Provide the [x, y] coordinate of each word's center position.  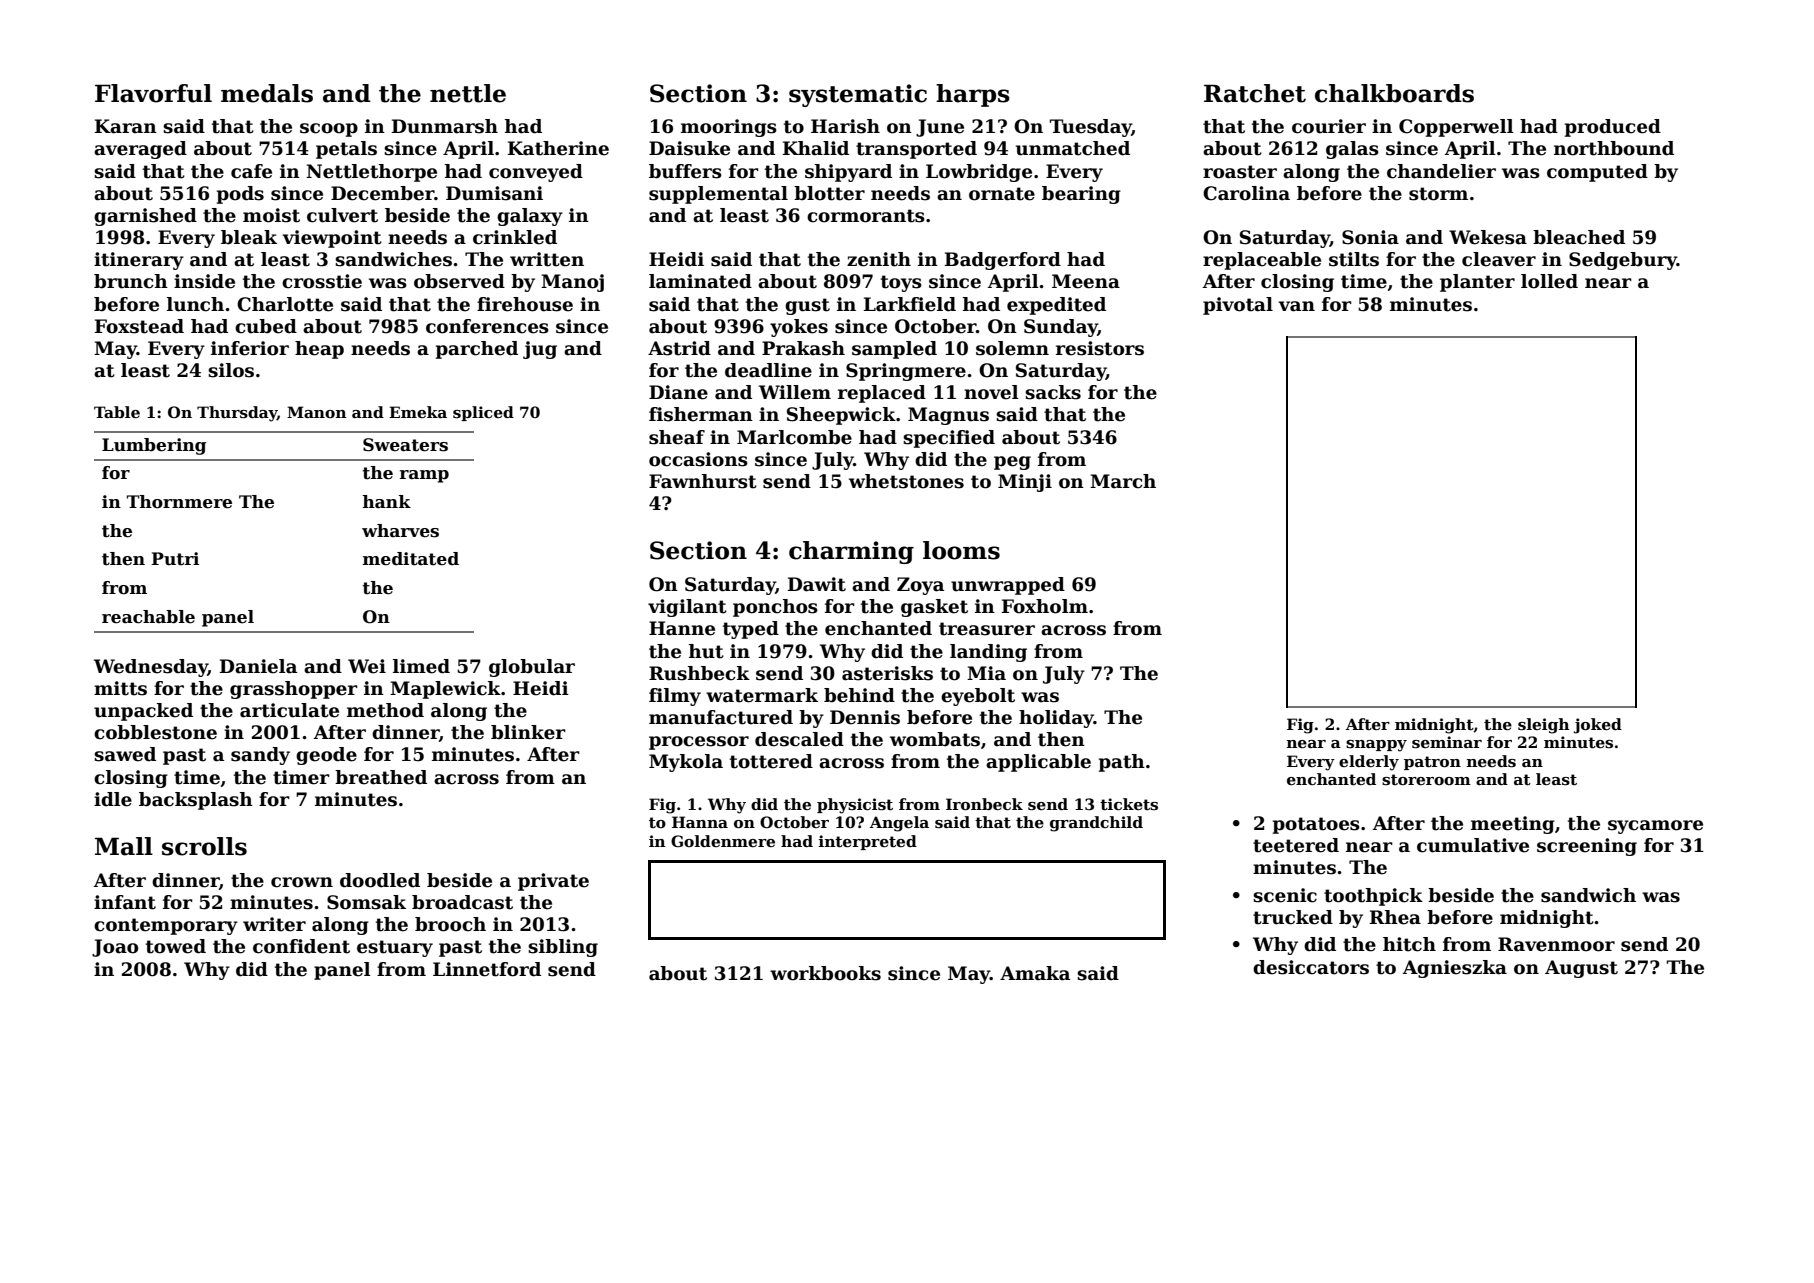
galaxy [530, 217]
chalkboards [1394, 93]
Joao [115, 948]
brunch [131, 281]
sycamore [1655, 827]
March [1123, 481]
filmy [675, 697]
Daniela [258, 666]
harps [973, 95]
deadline [768, 370]
